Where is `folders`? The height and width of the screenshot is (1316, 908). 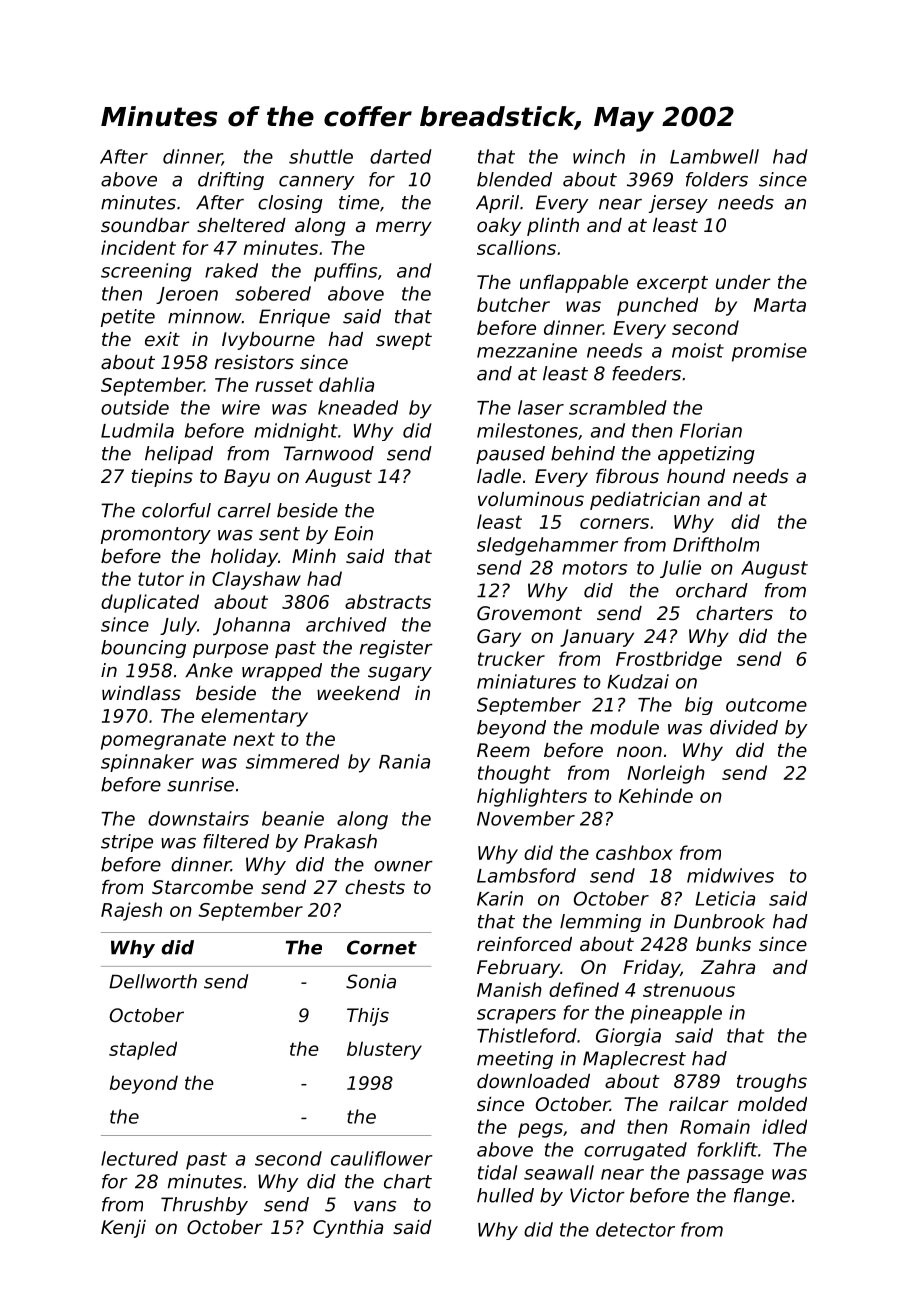 folders is located at coordinates (717, 179).
